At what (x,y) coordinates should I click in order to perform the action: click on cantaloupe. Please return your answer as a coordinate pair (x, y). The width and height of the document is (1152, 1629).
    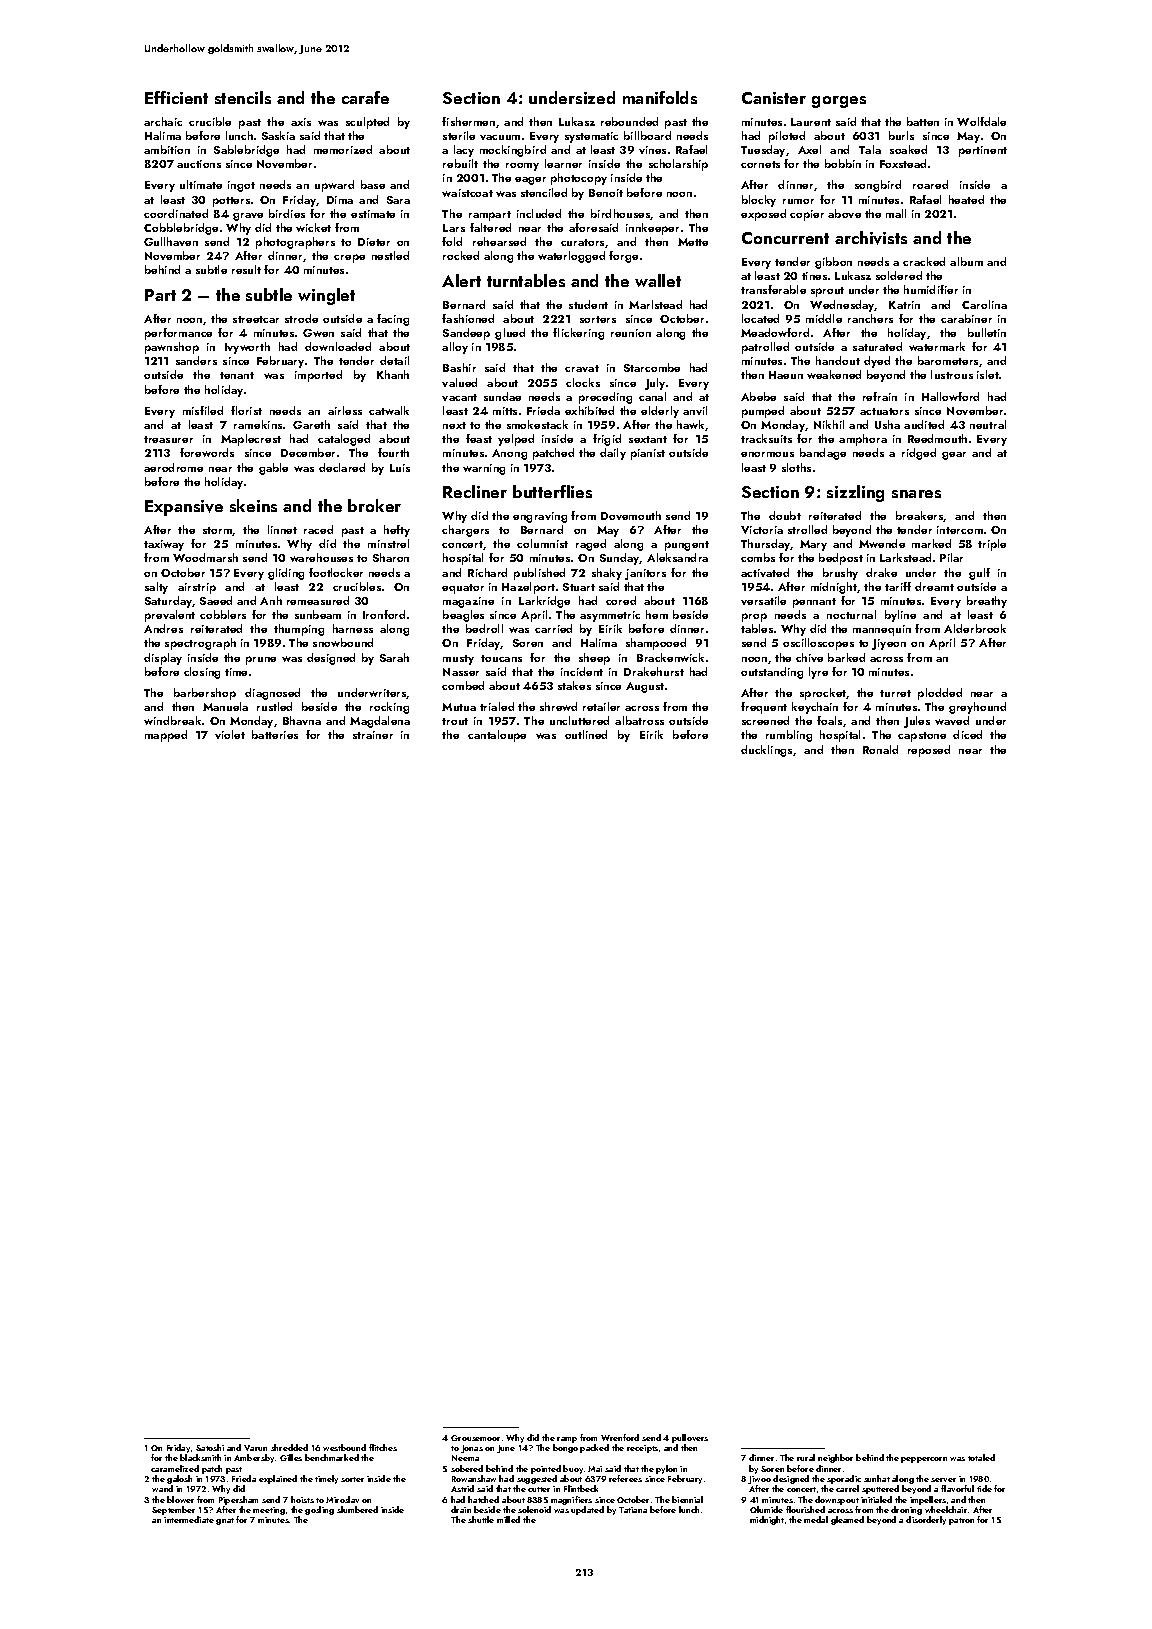
    Looking at the image, I should click on (497, 736).
